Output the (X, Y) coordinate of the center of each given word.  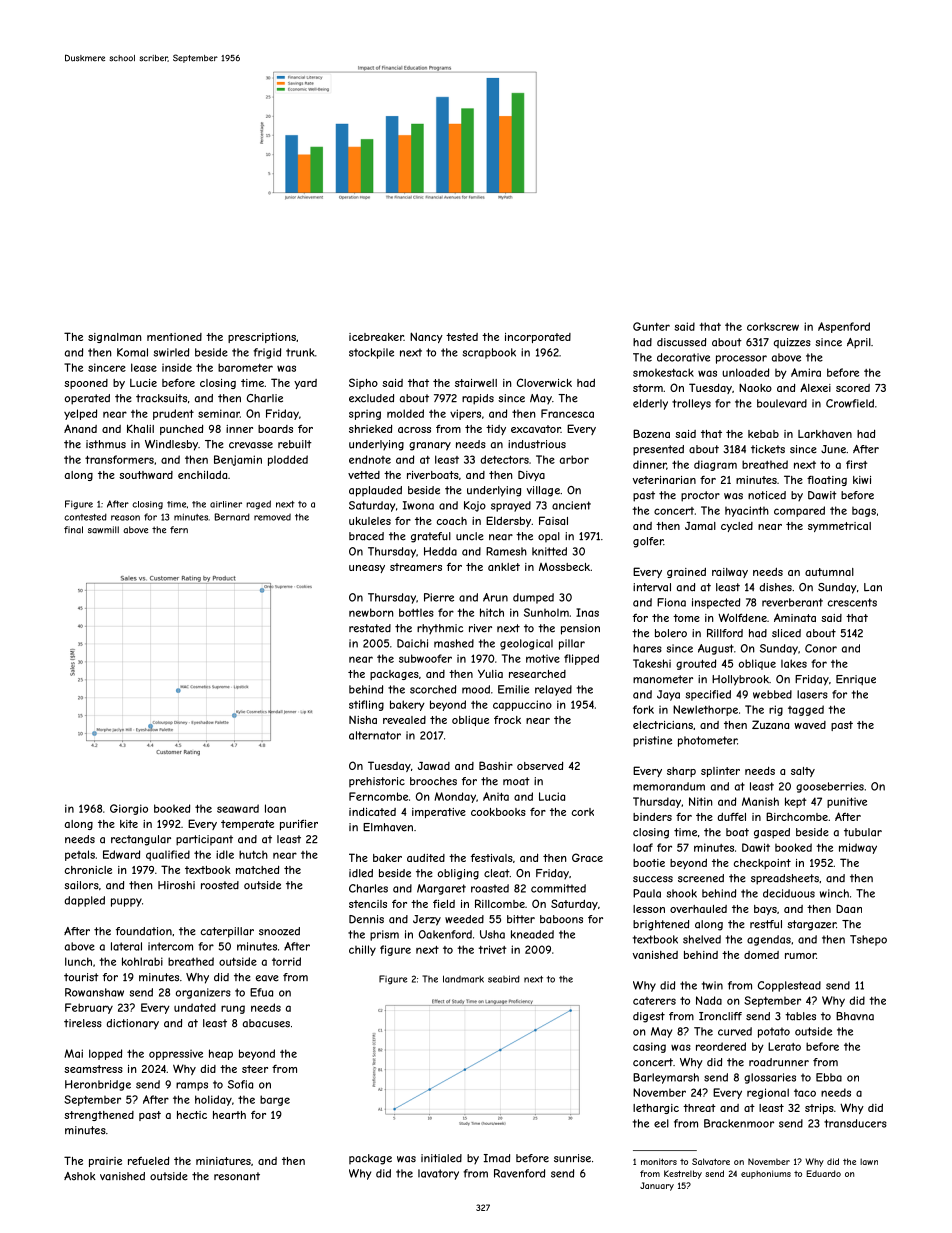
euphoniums (766, 1174)
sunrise (572, 1158)
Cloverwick (544, 382)
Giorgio (129, 809)
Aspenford (844, 327)
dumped (533, 598)
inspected (716, 603)
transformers (119, 459)
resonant (237, 1176)
